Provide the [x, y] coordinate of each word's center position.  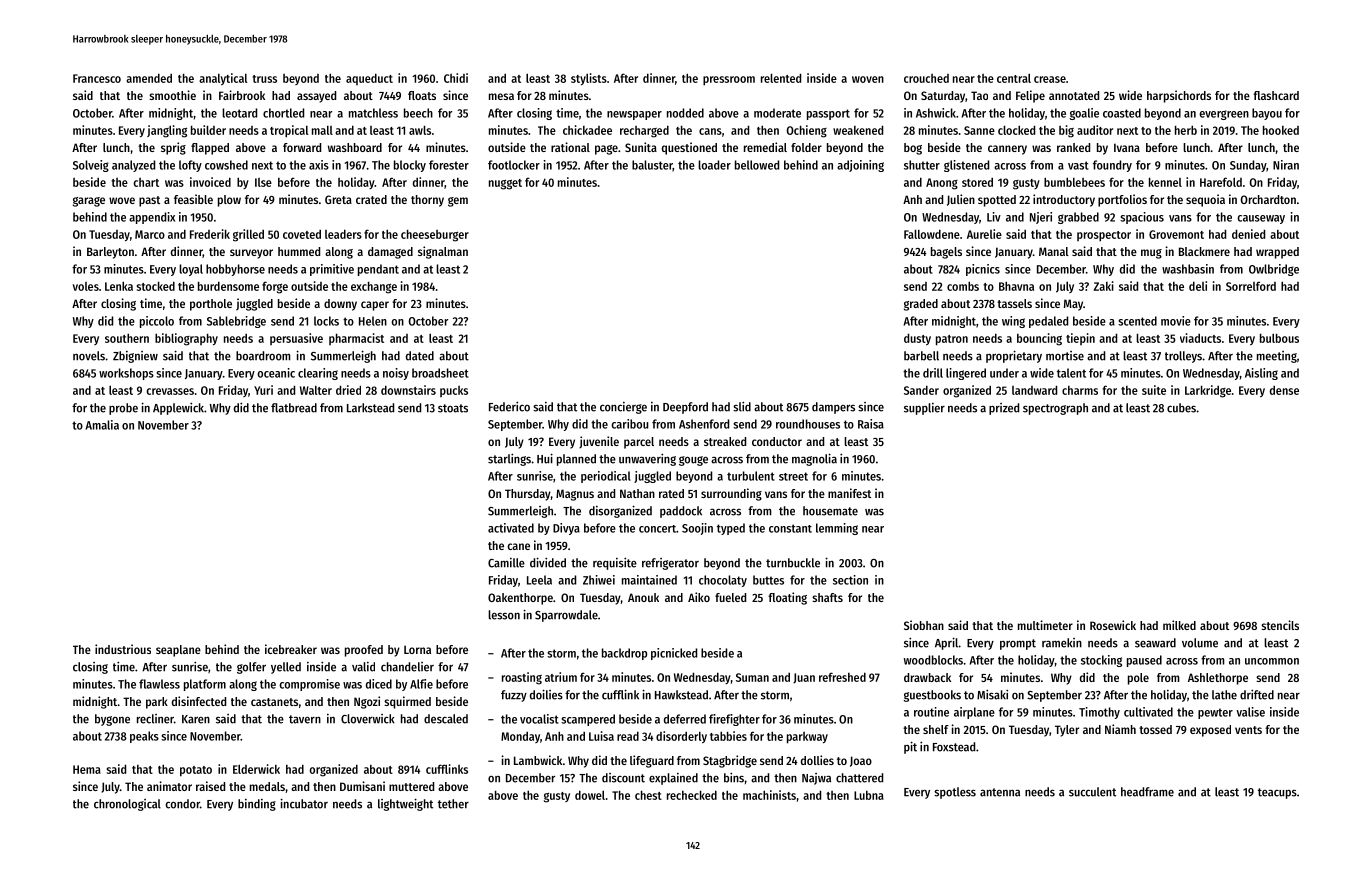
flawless [159, 684]
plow [229, 201]
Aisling [1261, 374]
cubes [1181, 408]
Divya [566, 529]
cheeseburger [435, 236]
